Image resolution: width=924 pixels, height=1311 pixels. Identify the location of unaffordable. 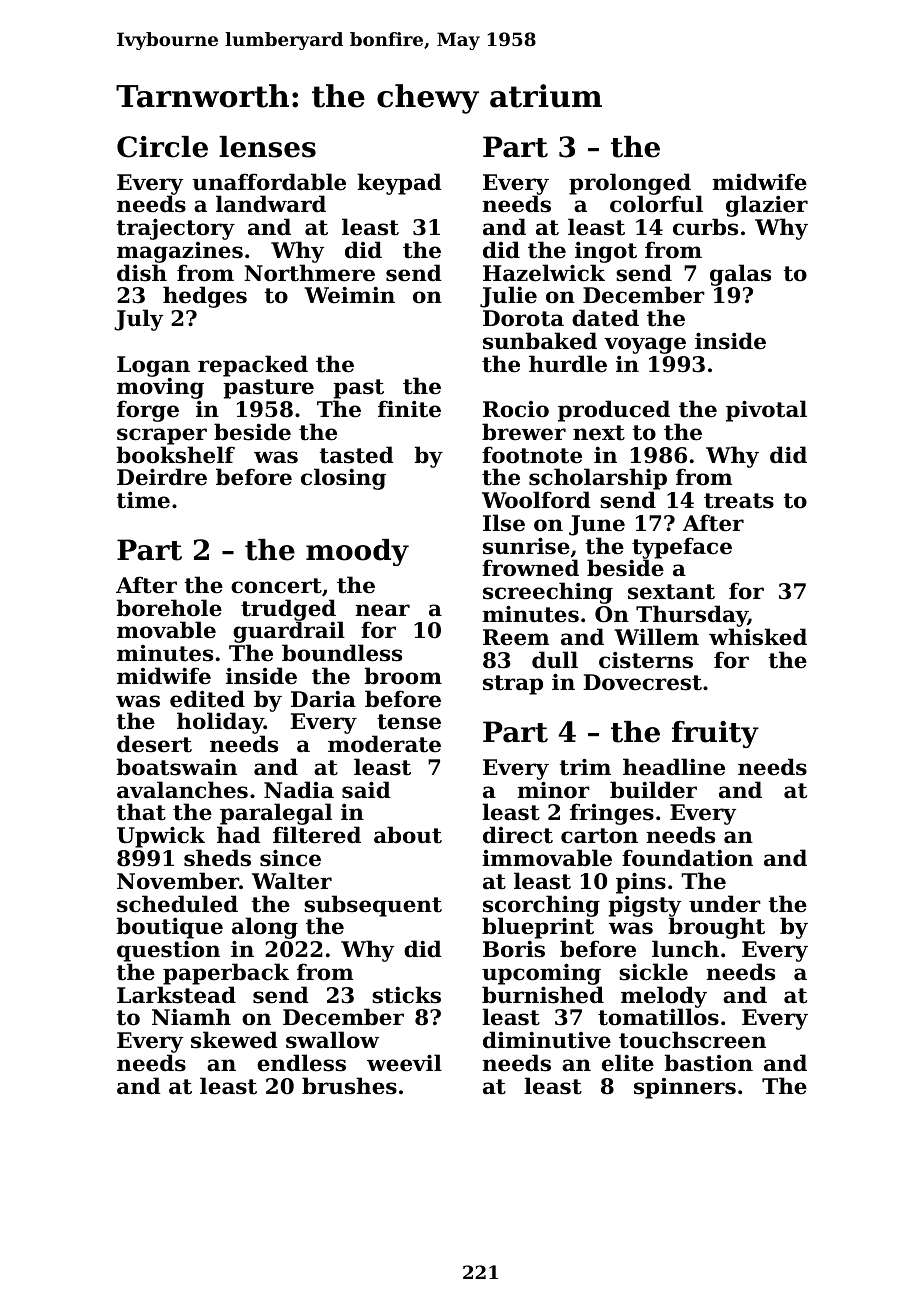
(269, 182).
